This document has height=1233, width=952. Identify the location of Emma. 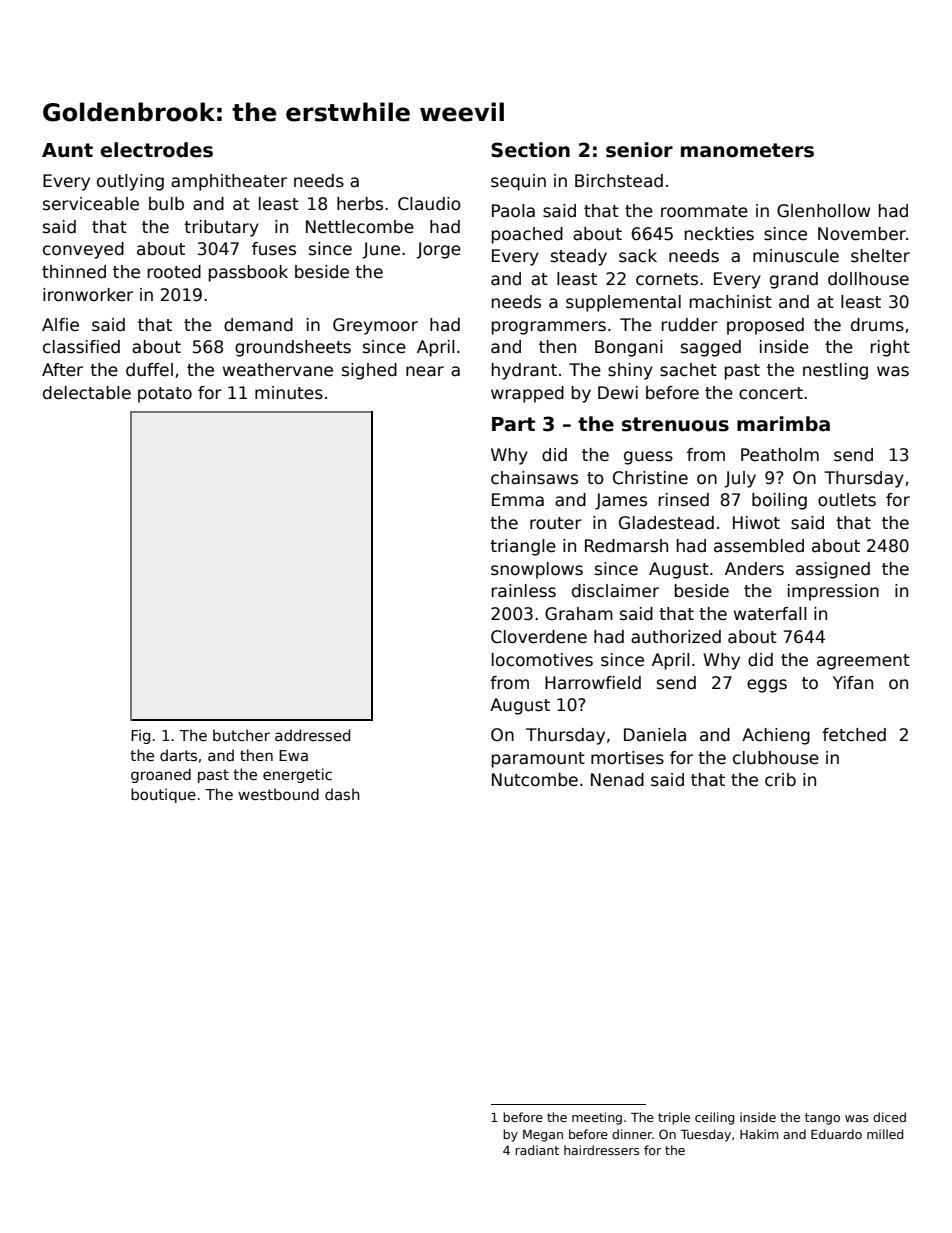
(518, 500).
